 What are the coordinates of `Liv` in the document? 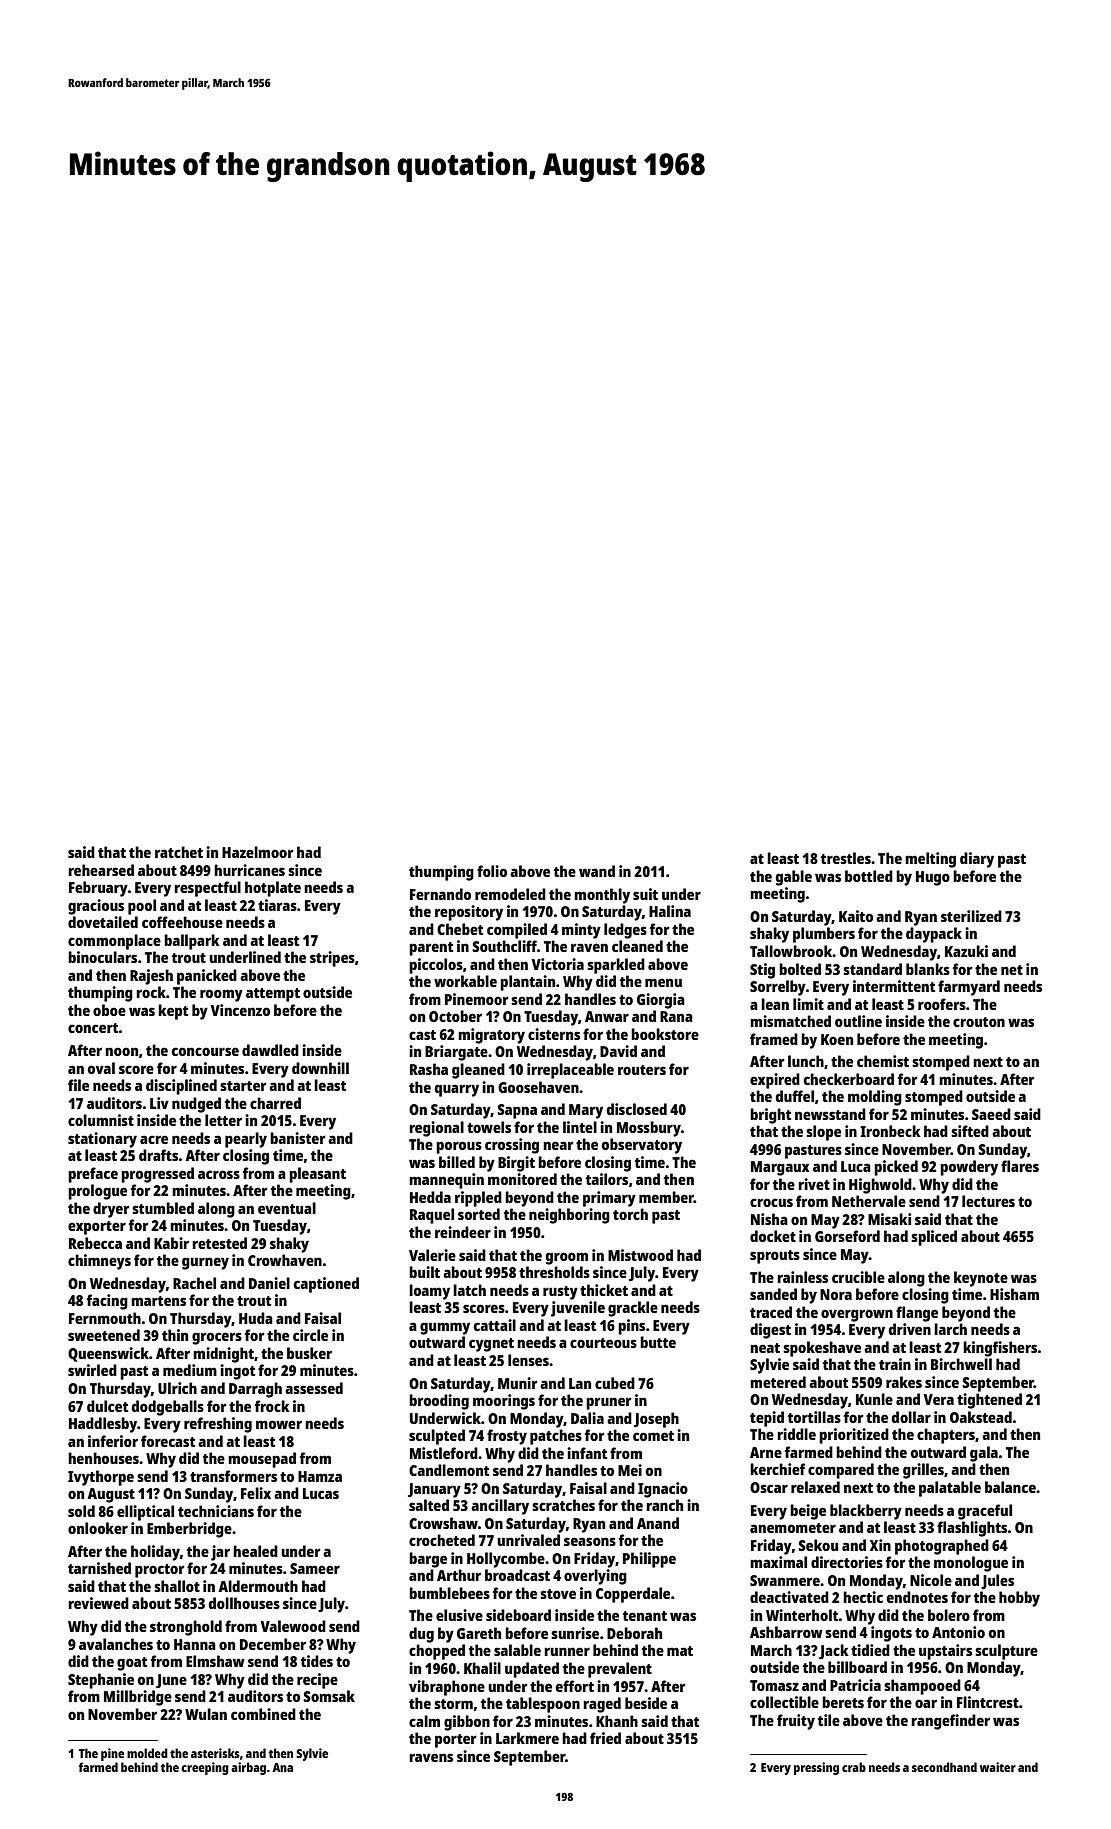 It's located at (159, 1103).
